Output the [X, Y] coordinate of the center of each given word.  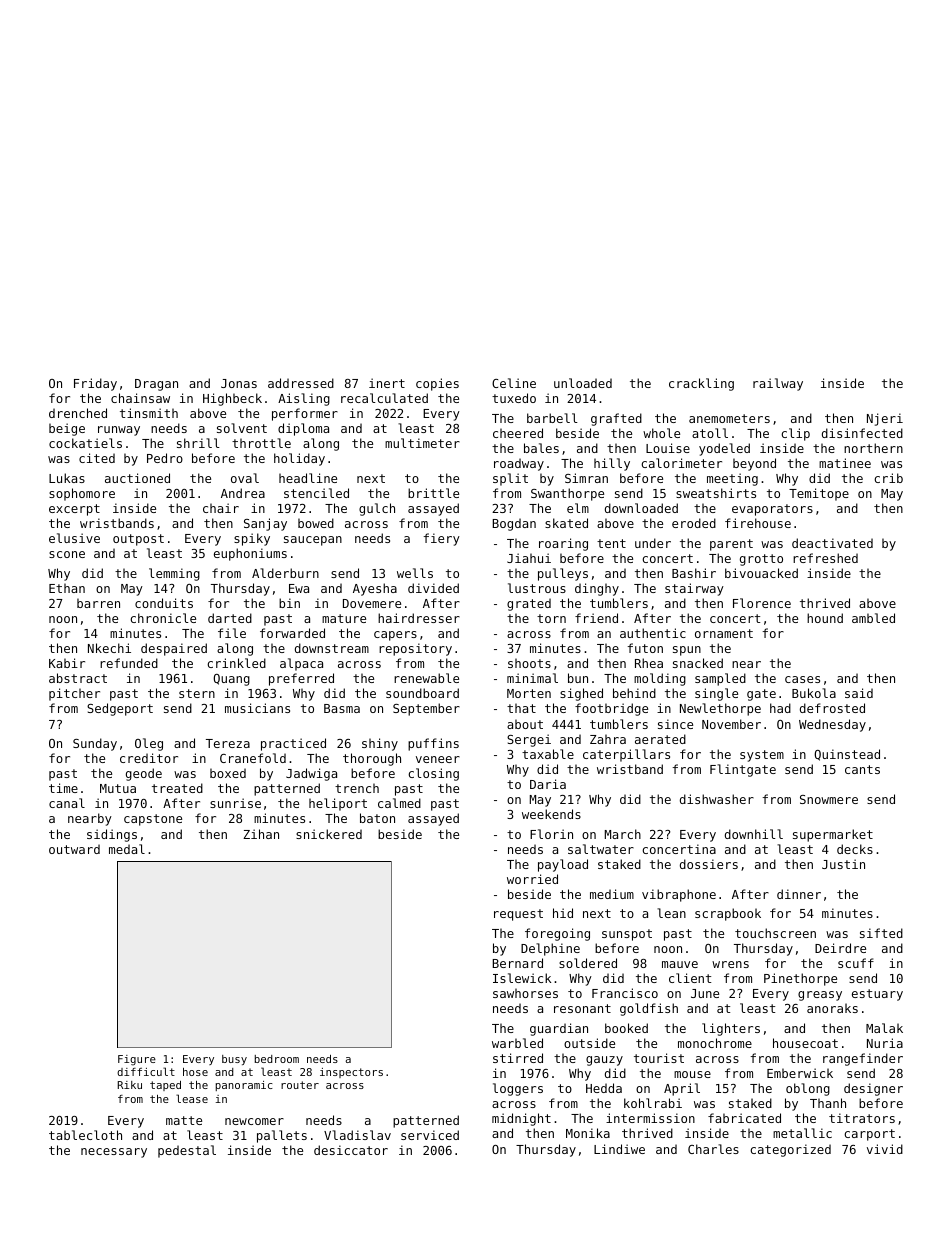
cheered [518, 433]
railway [778, 384]
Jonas [239, 383]
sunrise [235, 803]
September [426, 709]
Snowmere [829, 799]
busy [234, 1060]
